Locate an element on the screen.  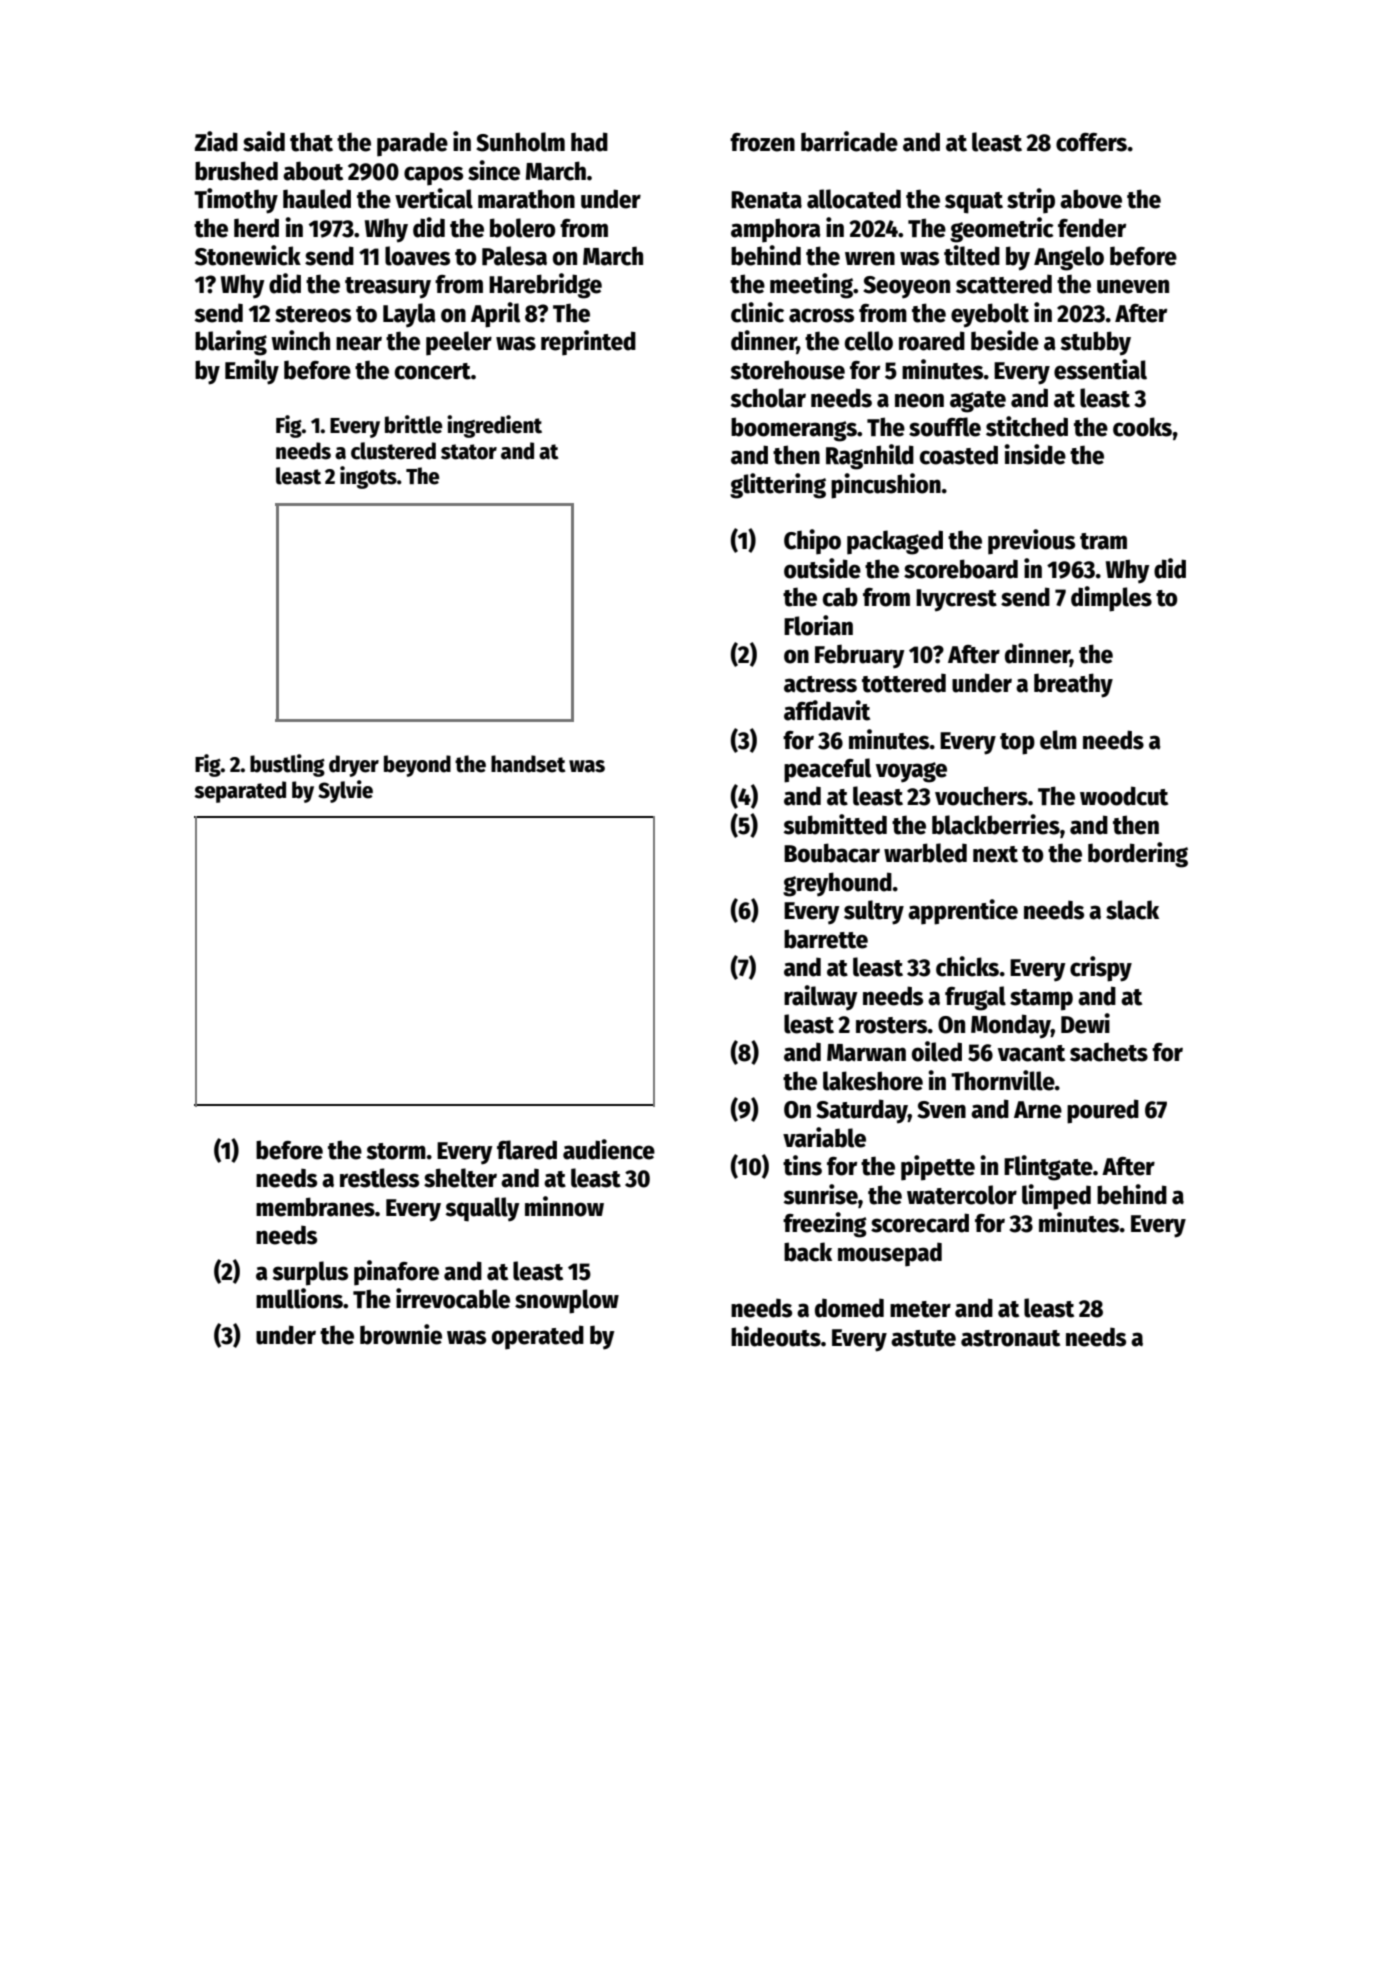
brownie is located at coordinates (401, 1334).
